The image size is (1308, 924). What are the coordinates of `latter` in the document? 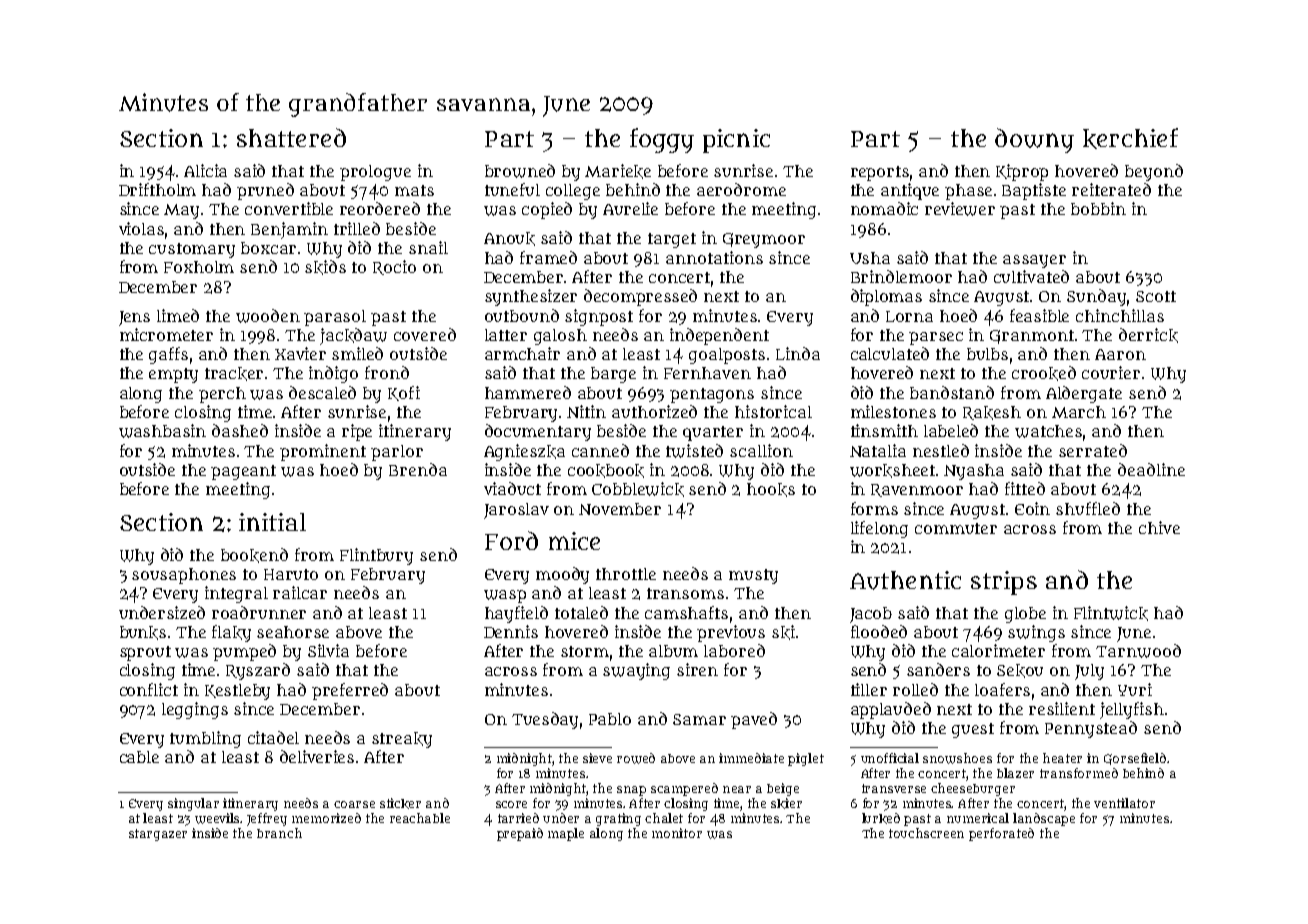 It's located at (506, 335).
